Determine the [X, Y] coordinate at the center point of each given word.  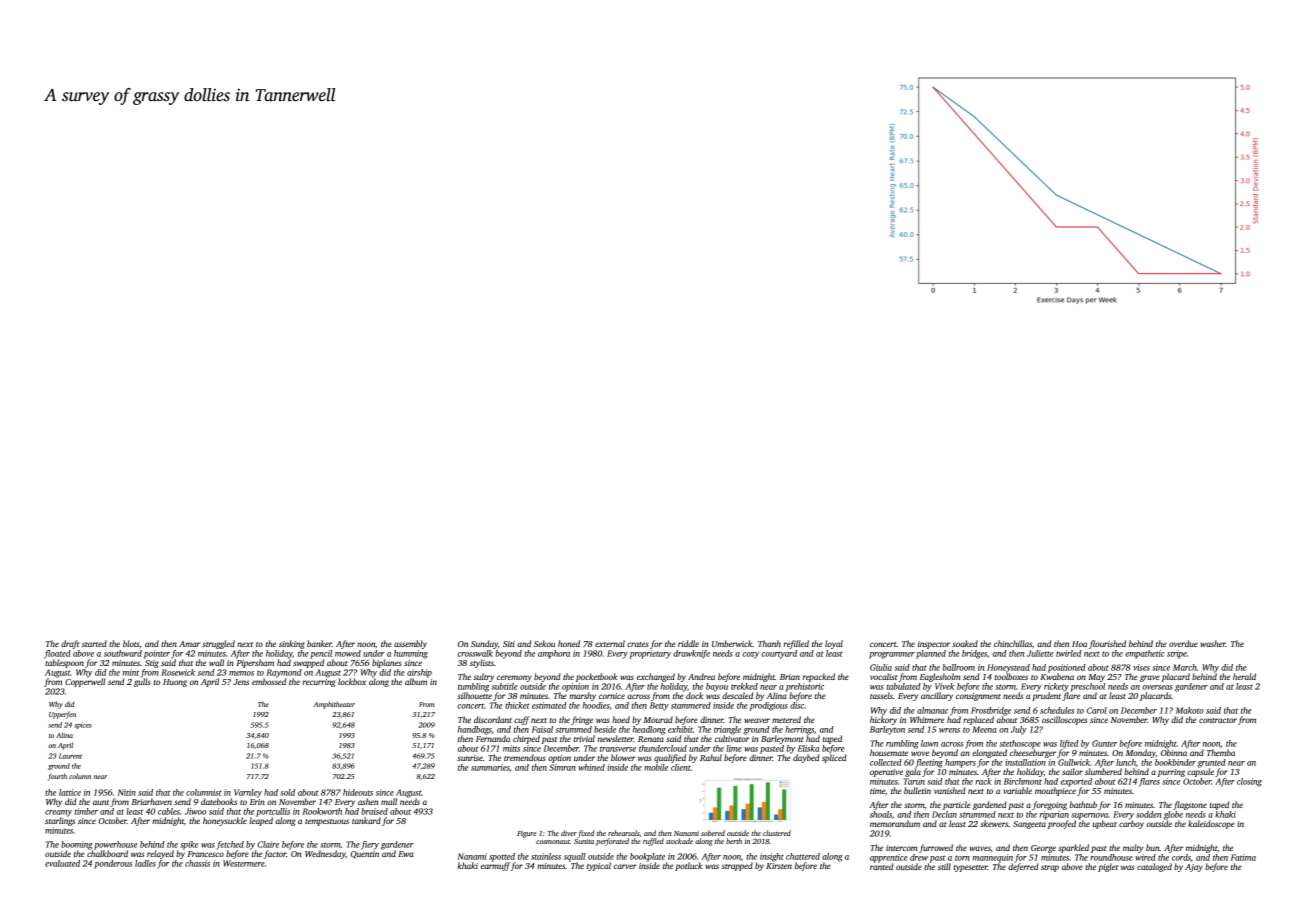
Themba [1221, 752]
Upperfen [62, 715]
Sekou [544, 643]
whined [591, 767]
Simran [562, 767]
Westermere [244, 863]
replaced [978, 720]
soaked [965, 643]
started [94, 643]
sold [287, 792]
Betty [659, 706]
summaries [490, 767]
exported [1076, 782]
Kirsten [779, 866]
